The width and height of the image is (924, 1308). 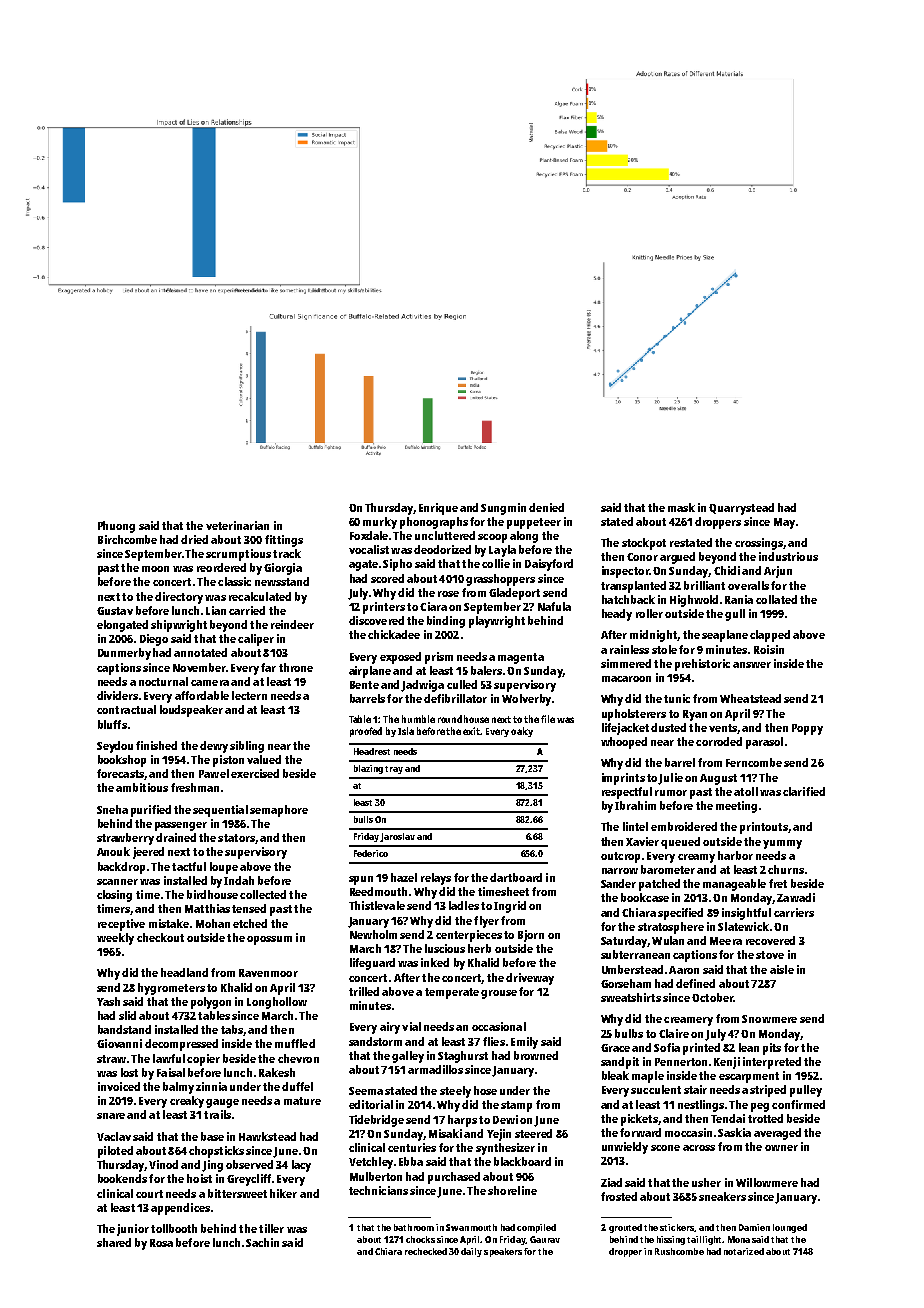 What do you see at coordinates (503, 509) in the image?
I see `Sungmin` at bounding box center [503, 509].
